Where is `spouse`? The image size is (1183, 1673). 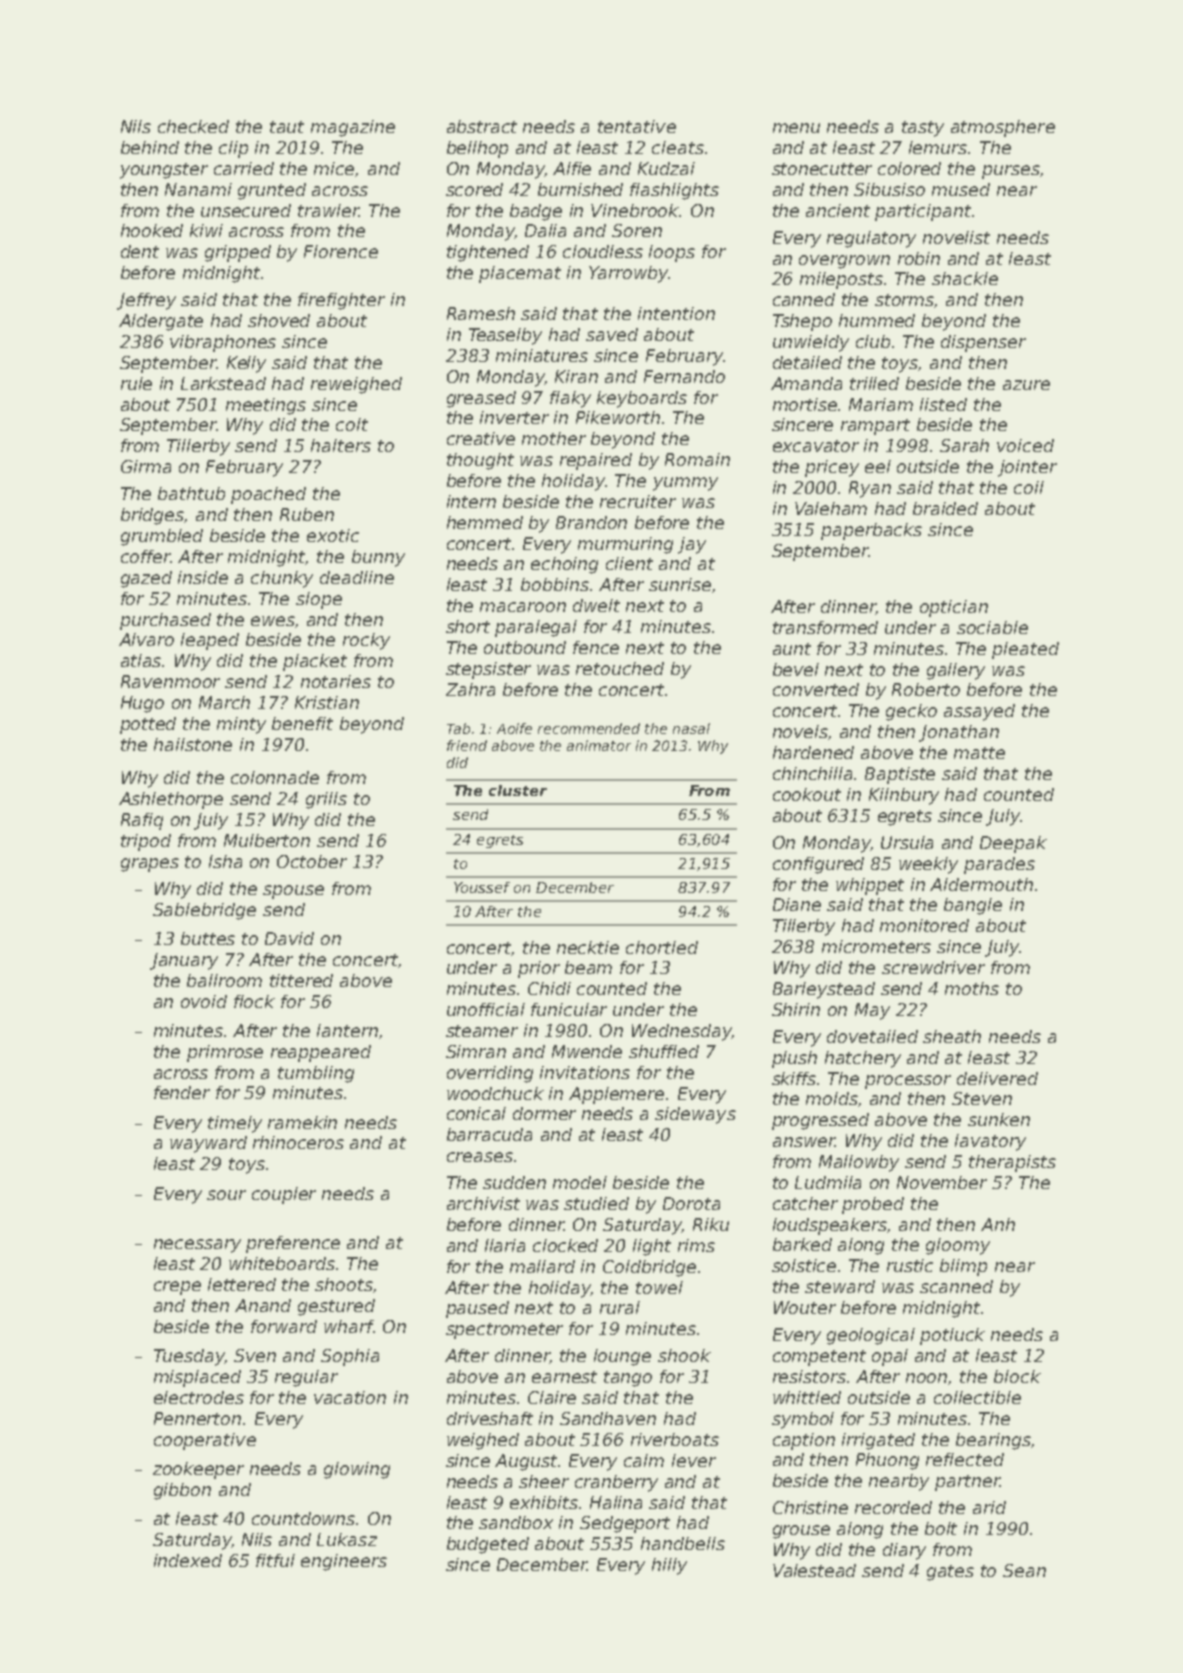
spouse is located at coordinates (293, 892).
